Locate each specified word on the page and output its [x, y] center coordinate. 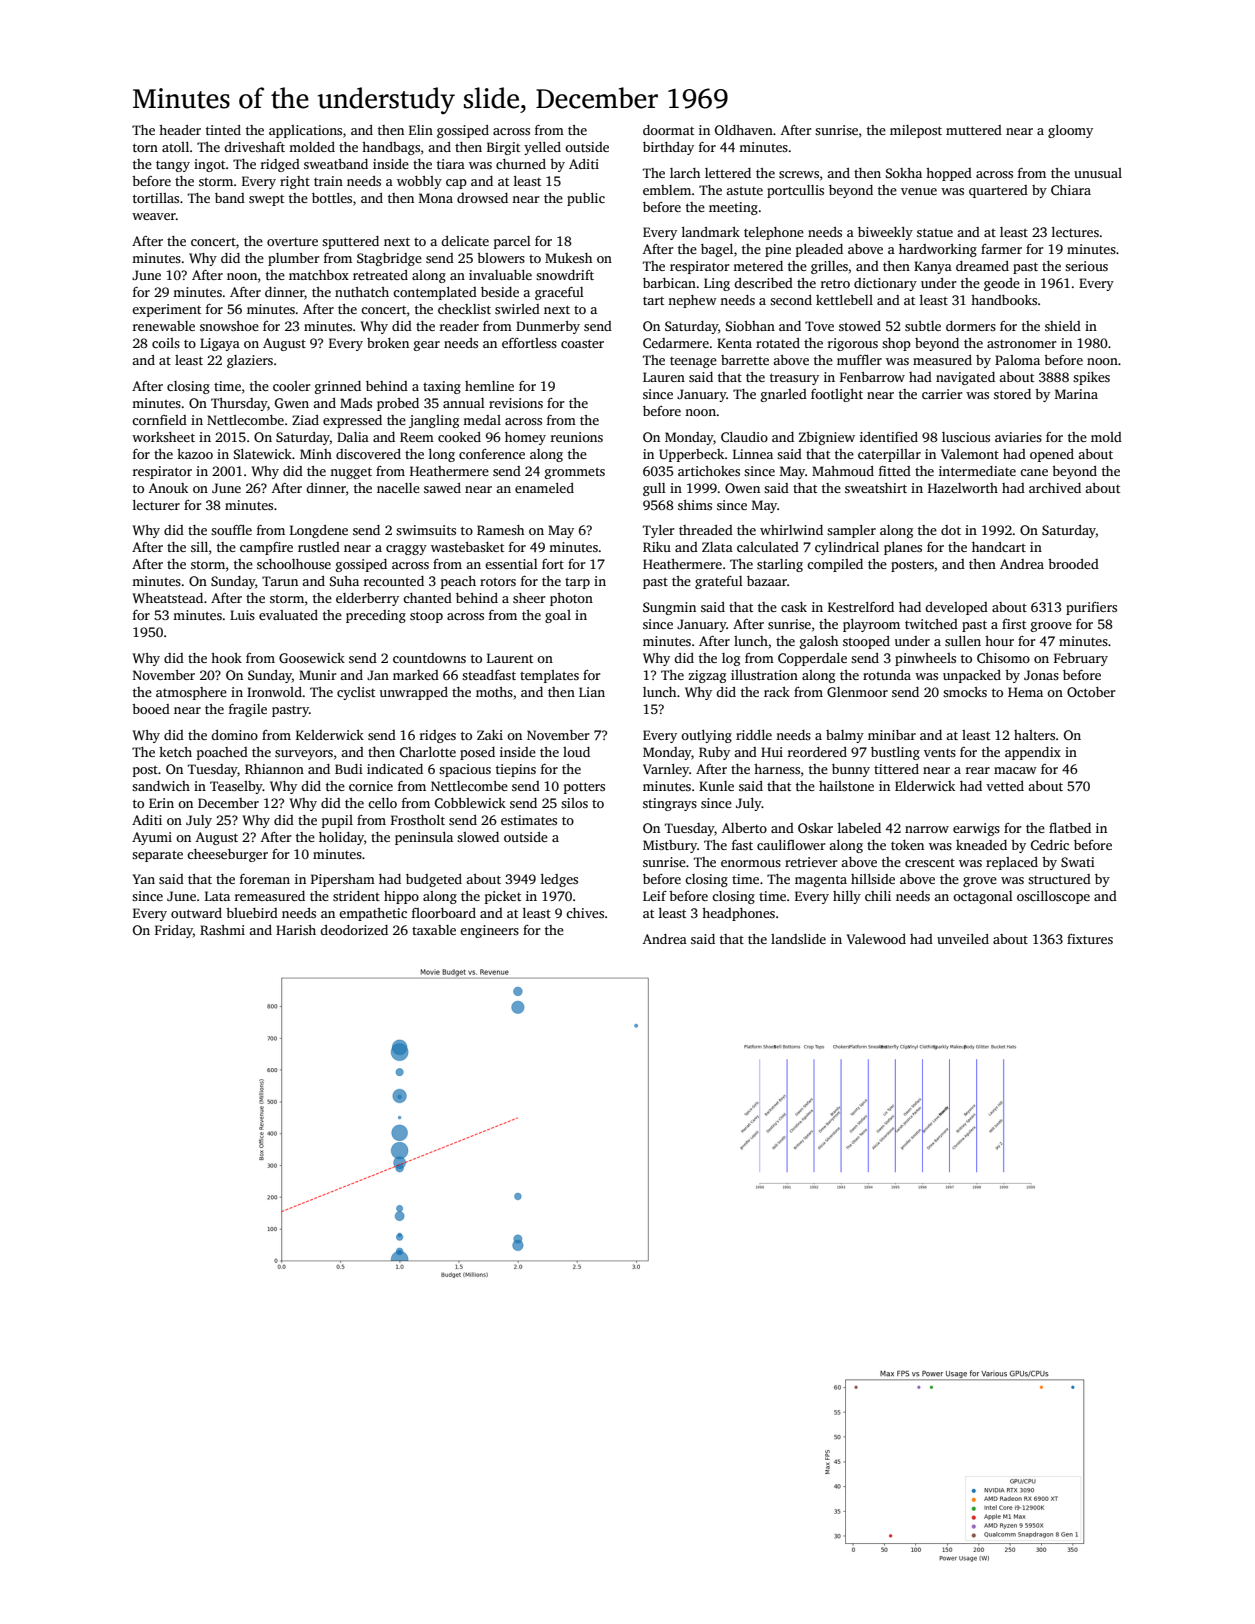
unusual [1098, 173]
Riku [657, 547]
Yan [144, 879]
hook [226, 658]
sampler [851, 531]
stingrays [670, 804]
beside [500, 292]
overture [292, 242]
